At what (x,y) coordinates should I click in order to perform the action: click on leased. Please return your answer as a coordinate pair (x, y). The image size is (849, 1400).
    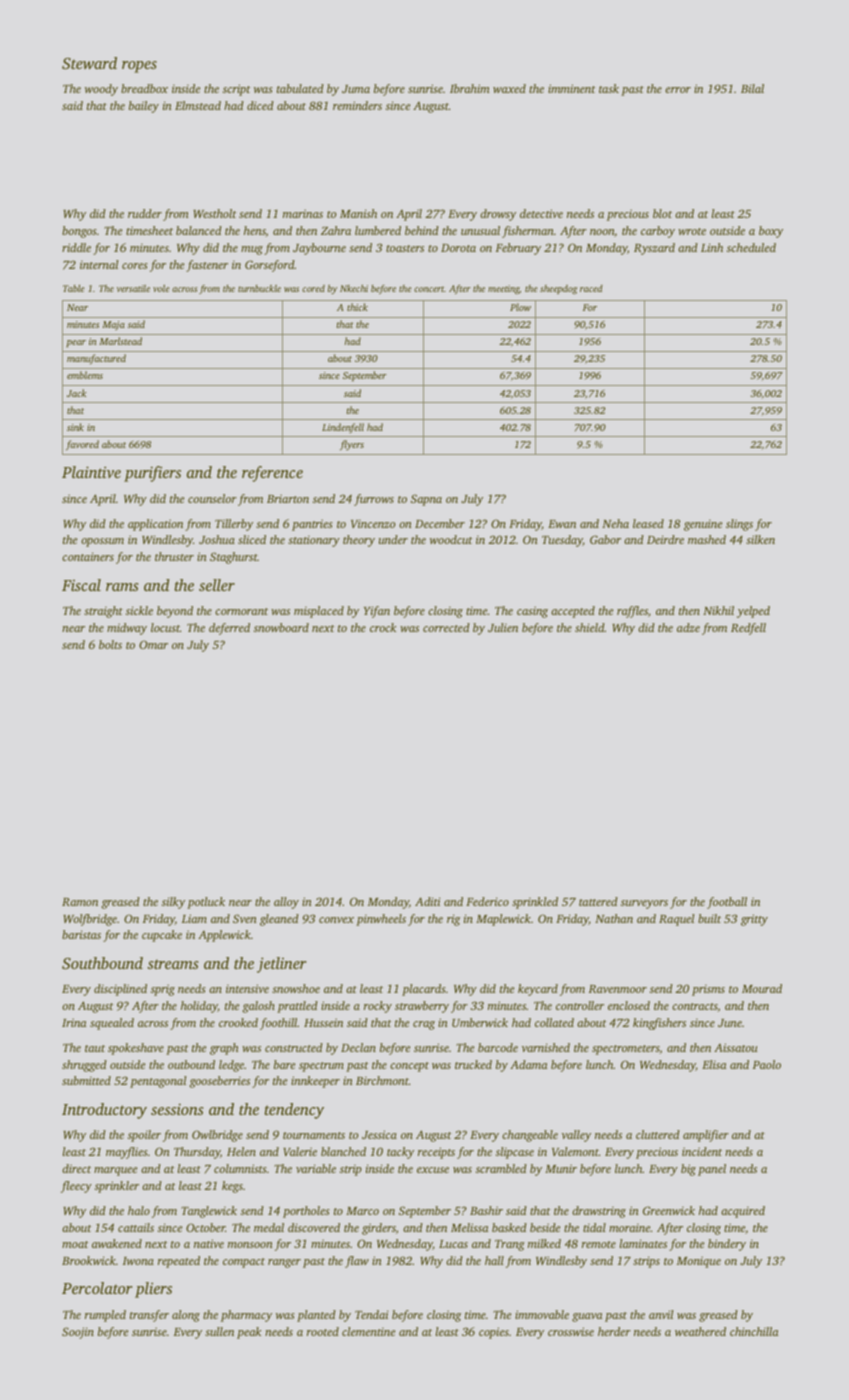
    Looking at the image, I should click on (648, 523).
